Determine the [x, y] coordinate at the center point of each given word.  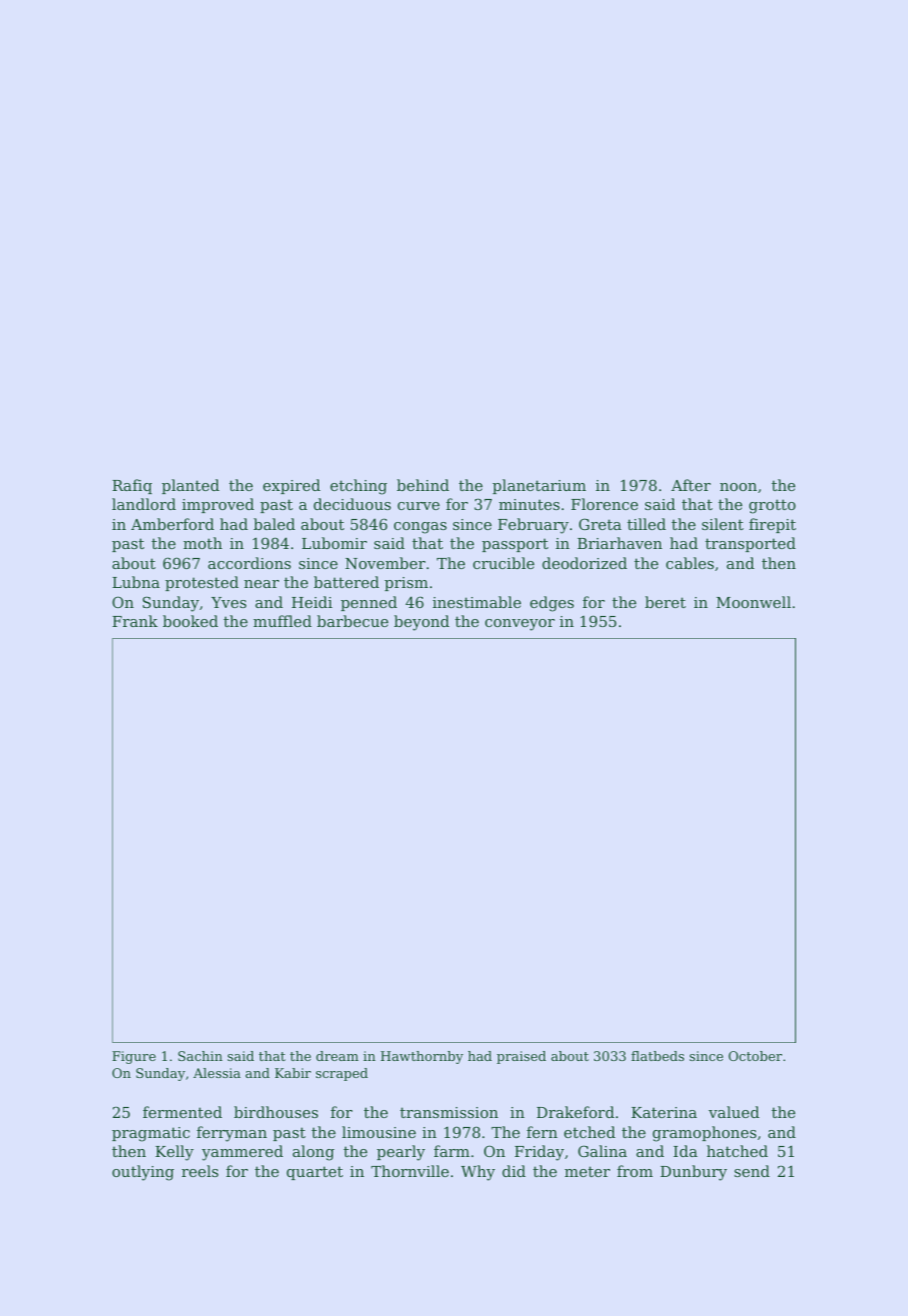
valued [734, 1112]
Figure [134, 1057]
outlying [143, 1173]
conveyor [520, 625]
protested [202, 583]
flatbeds [657, 1056]
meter [587, 1171]
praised [521, 1057]
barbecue [352, 621]
